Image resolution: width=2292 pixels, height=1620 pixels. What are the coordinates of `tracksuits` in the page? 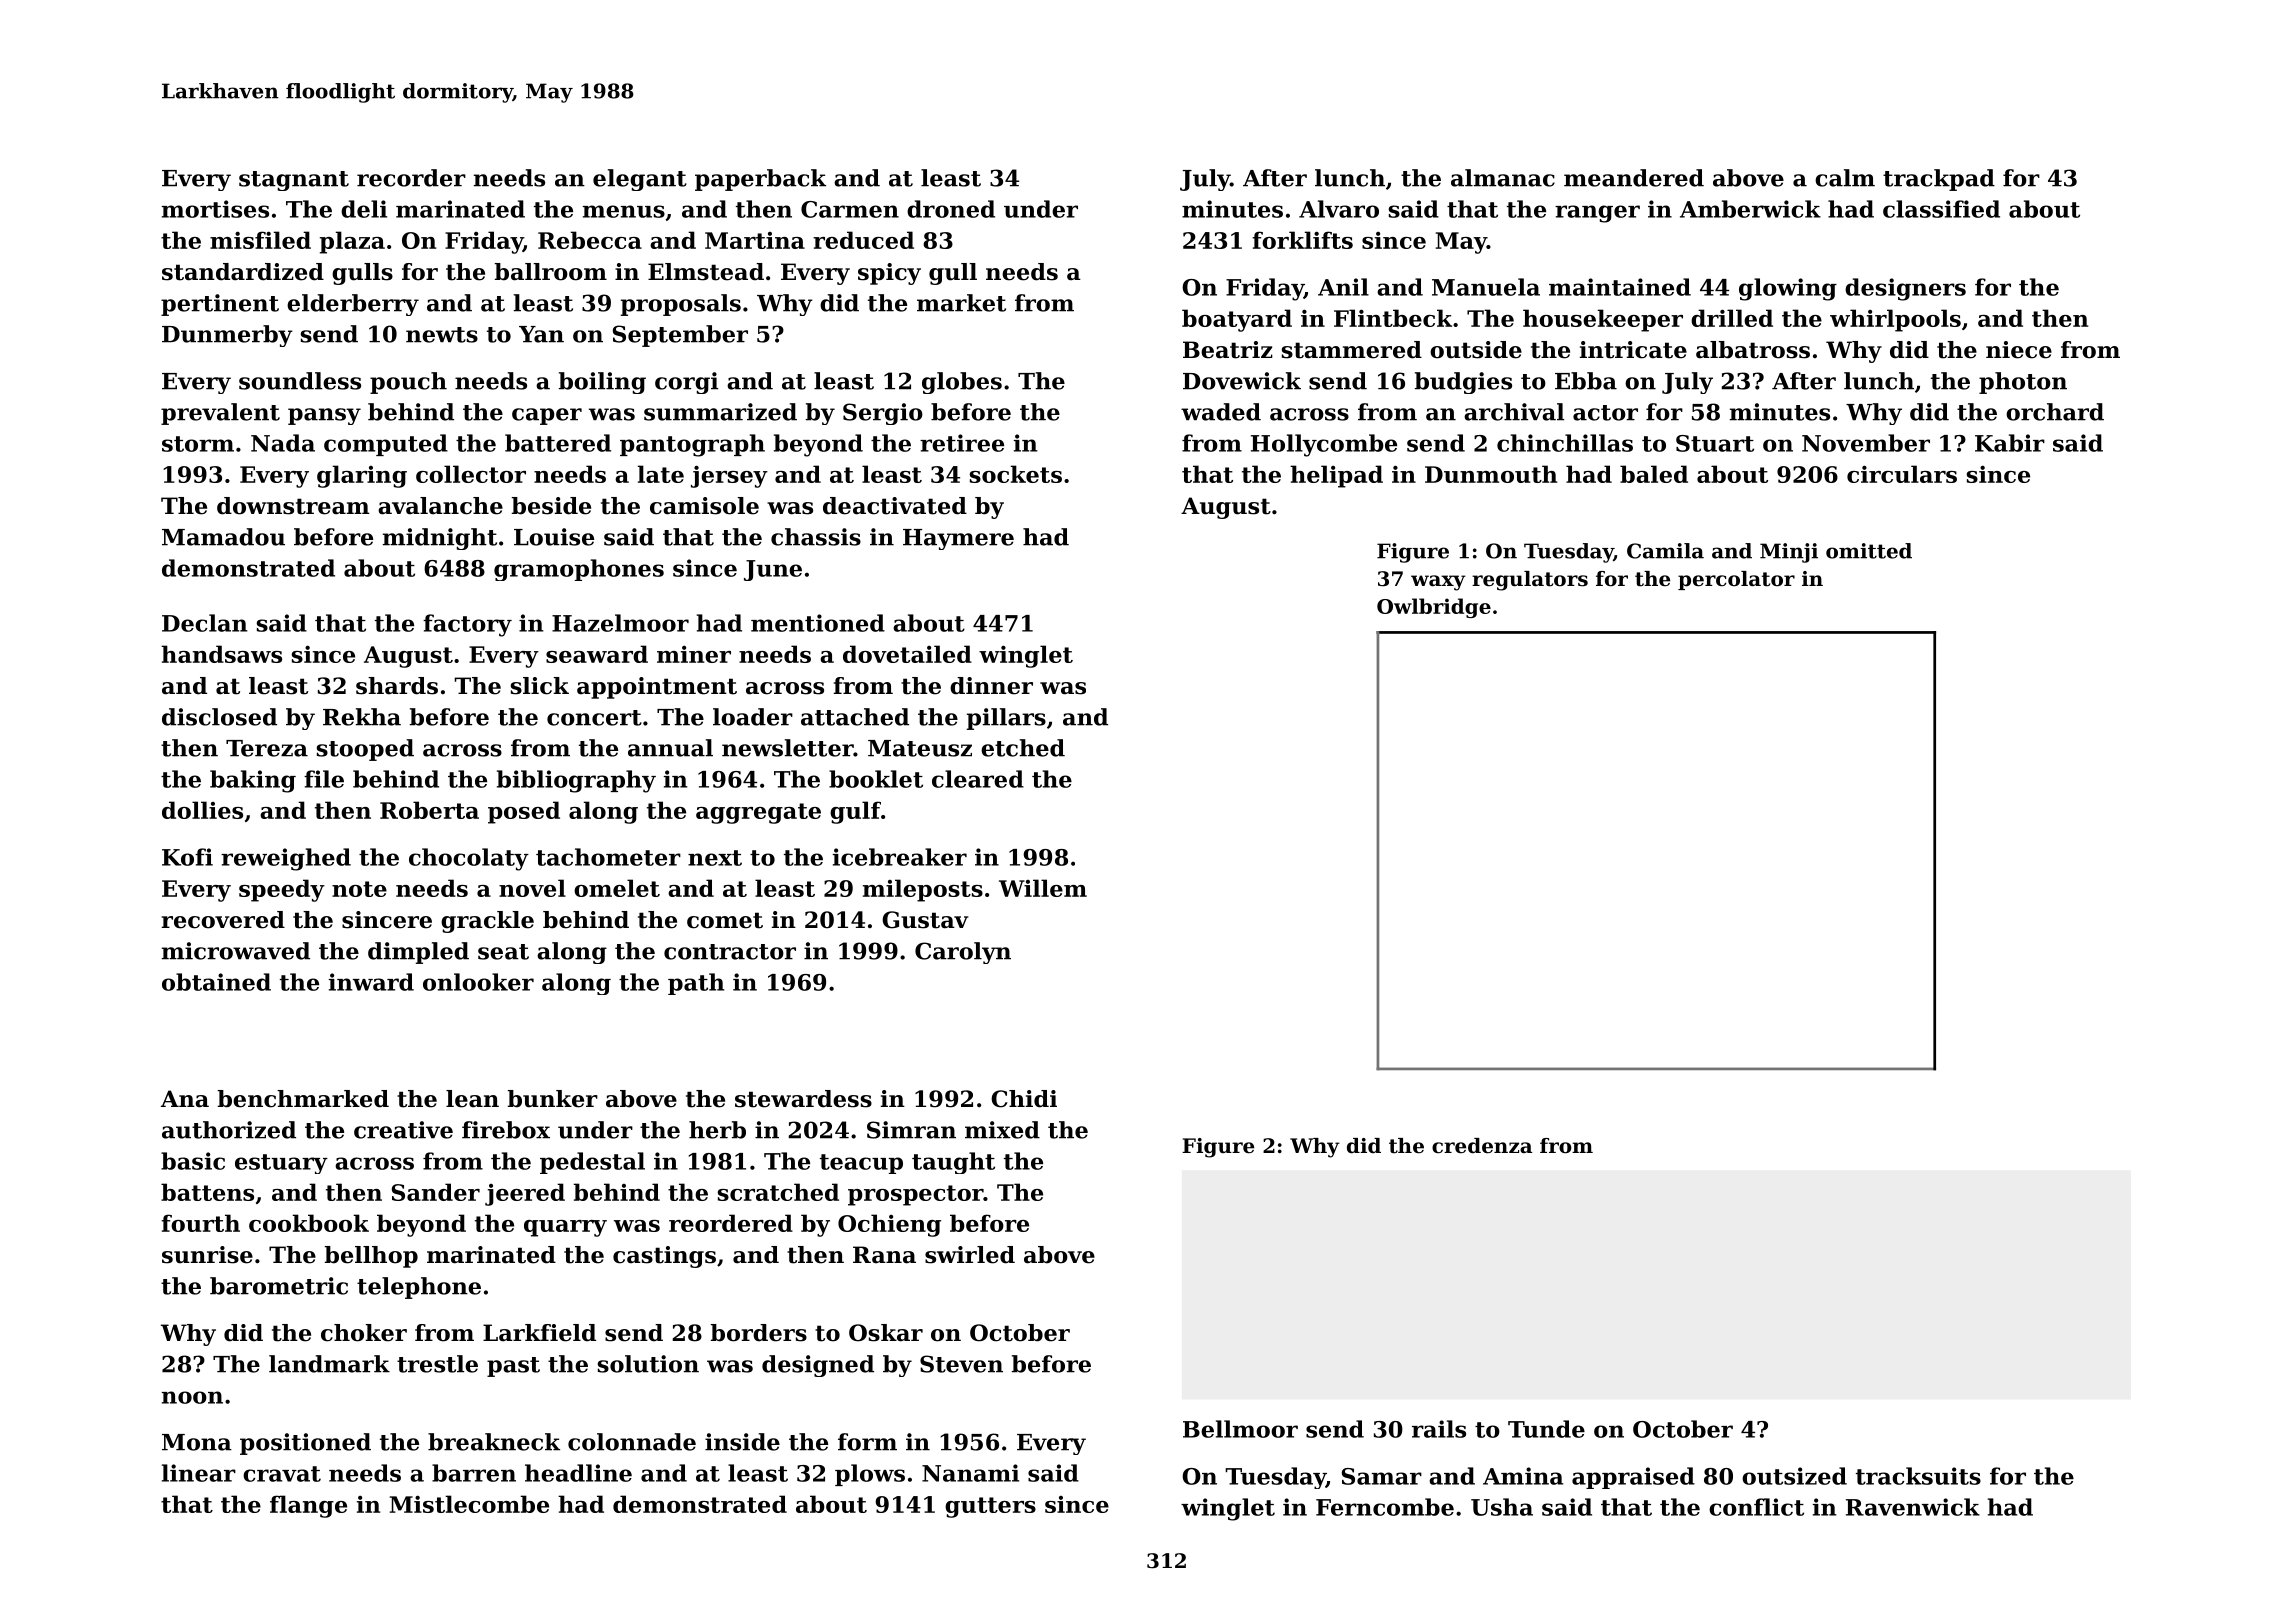 It's located at (1918, 1476).
